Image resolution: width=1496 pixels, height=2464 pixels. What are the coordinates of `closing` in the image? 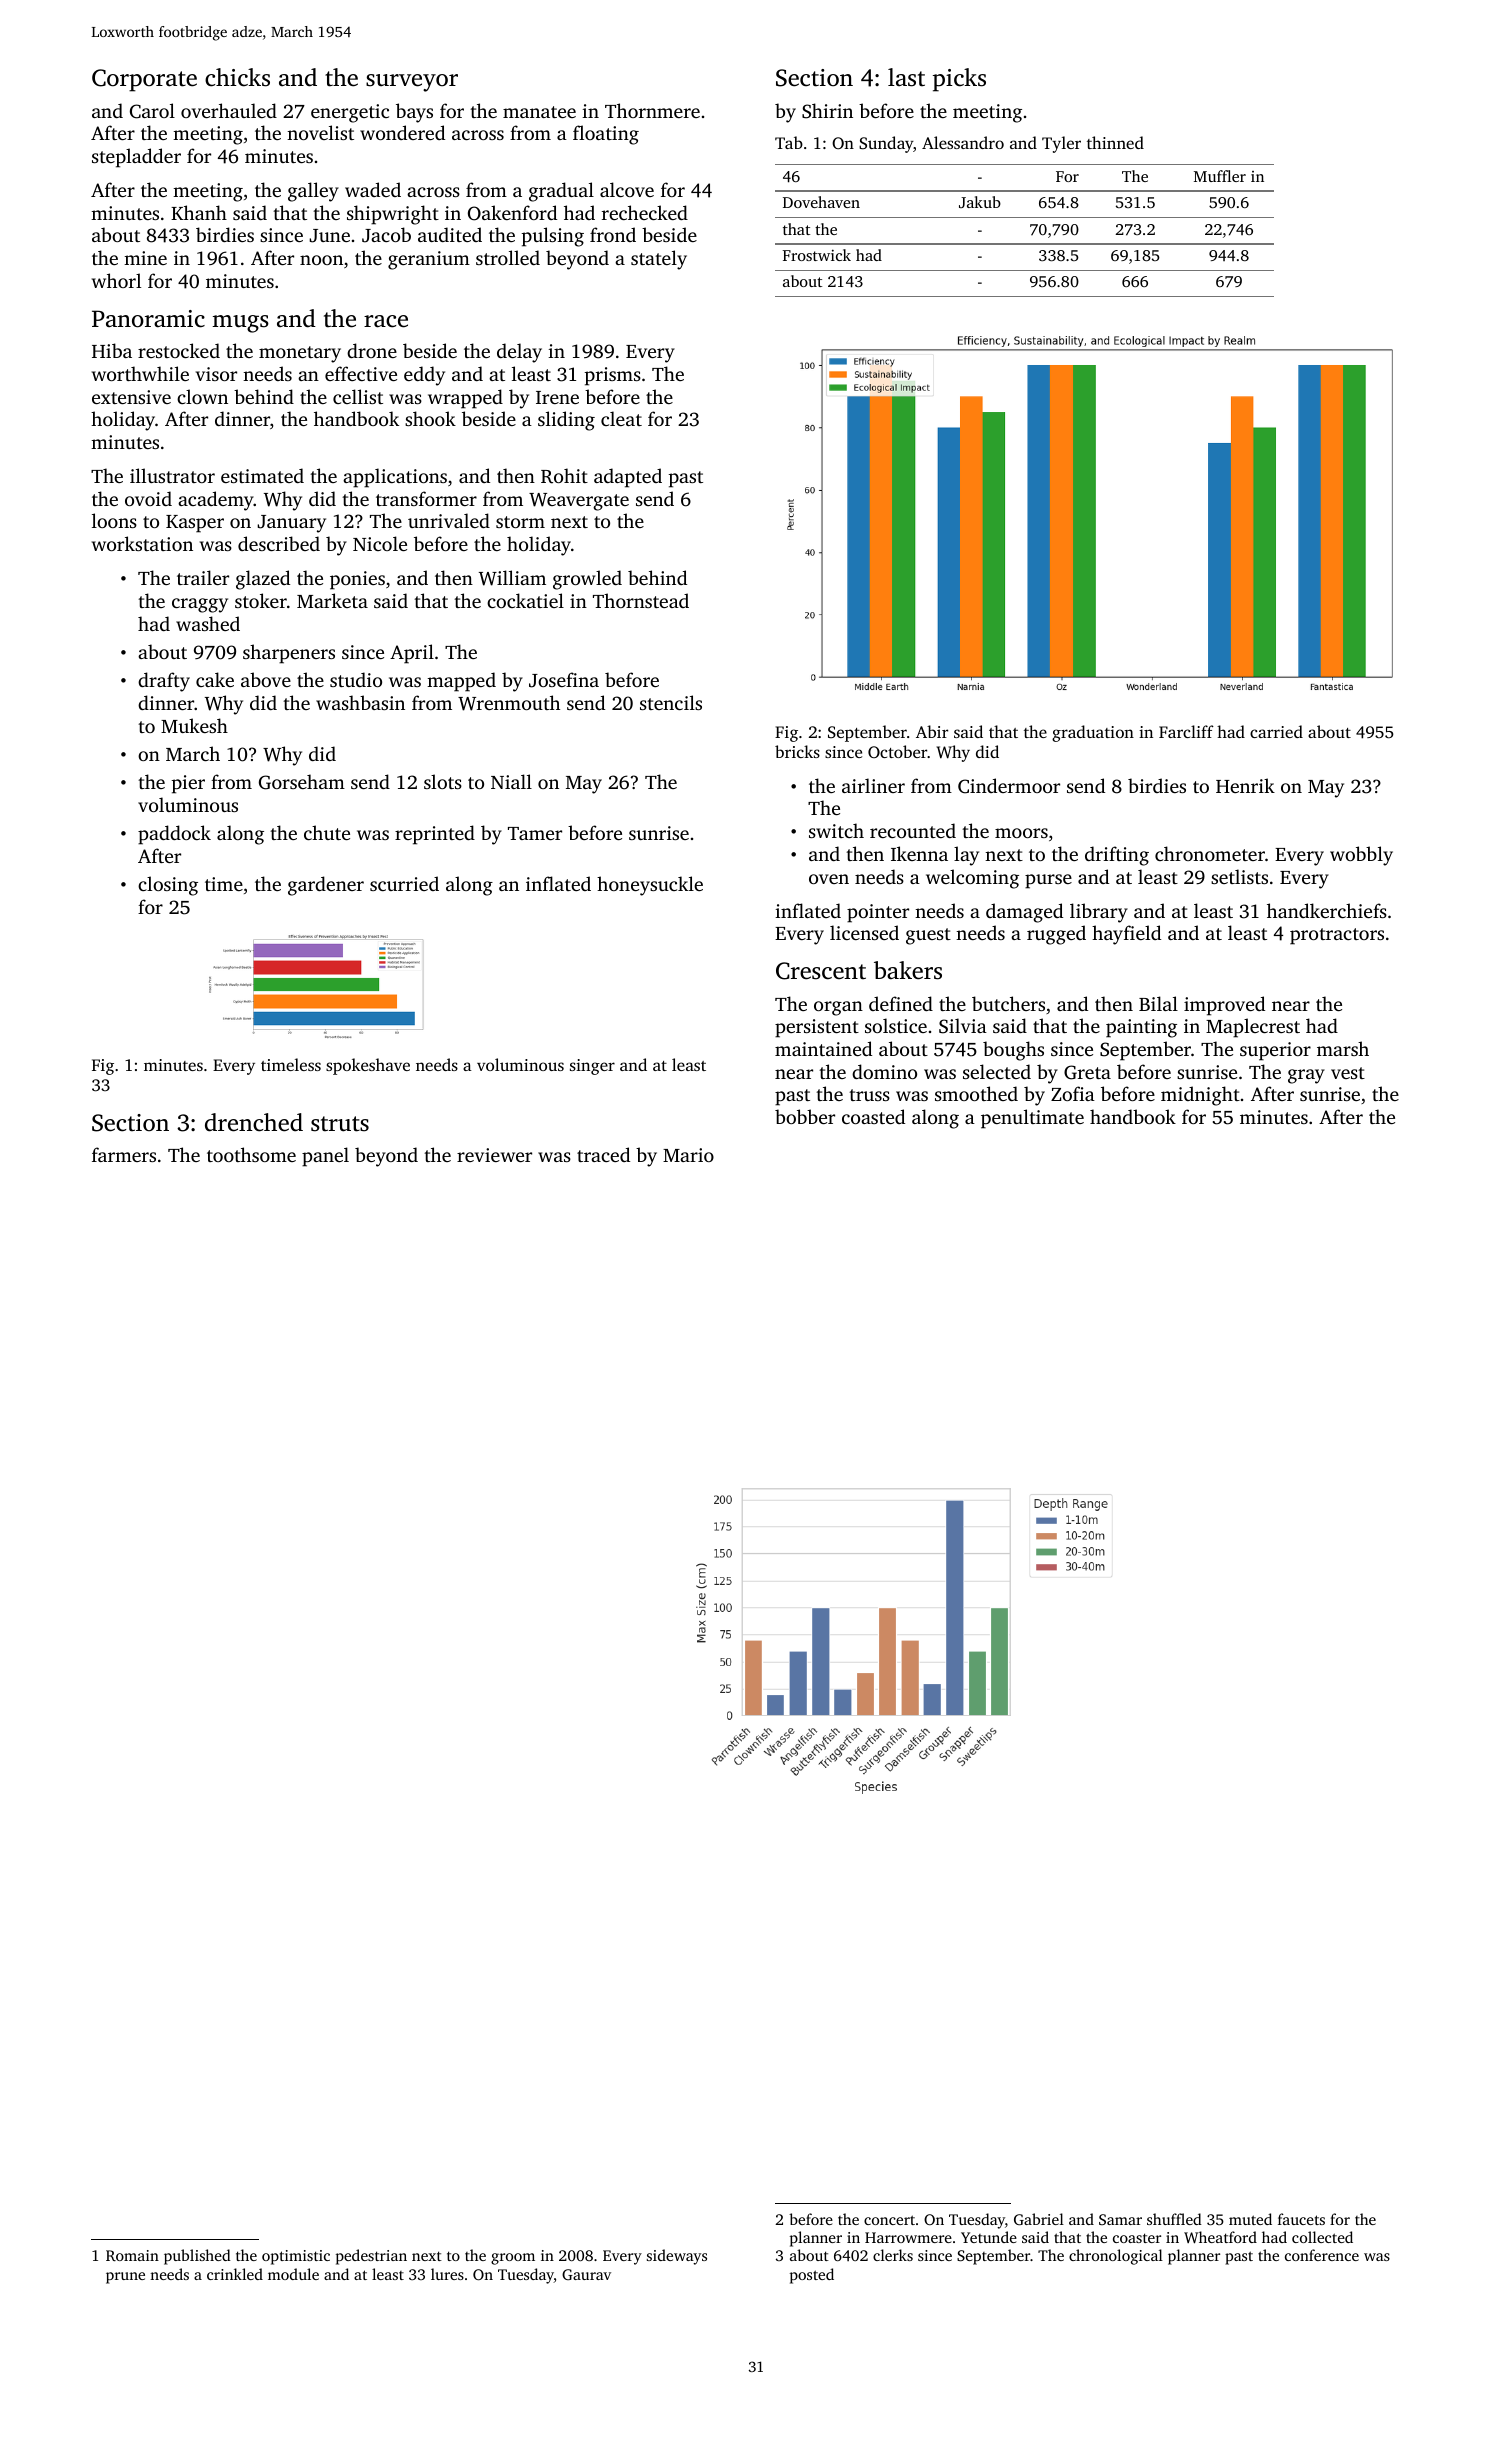 It's located at (168, 886).
